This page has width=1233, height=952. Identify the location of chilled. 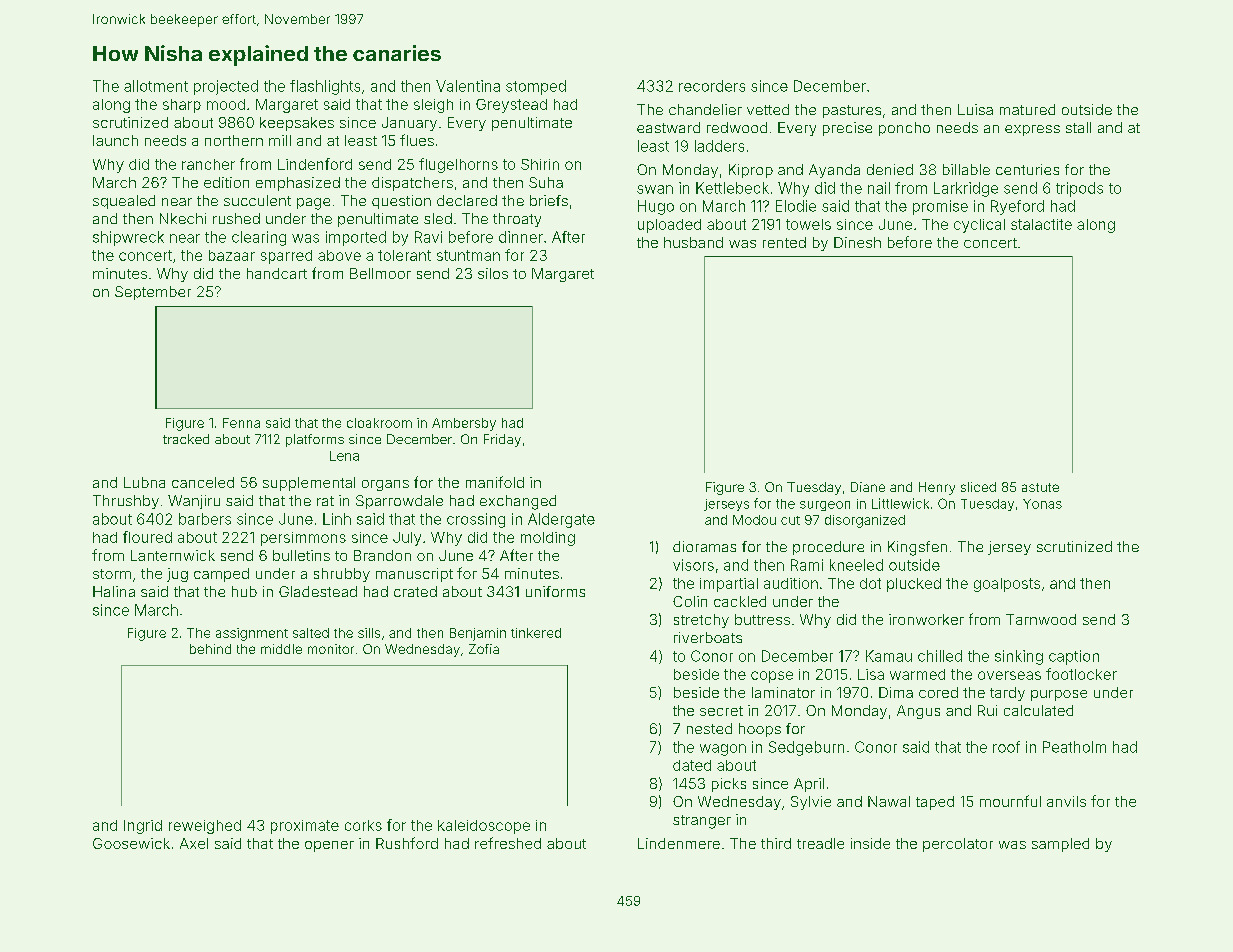
(940, 656).
